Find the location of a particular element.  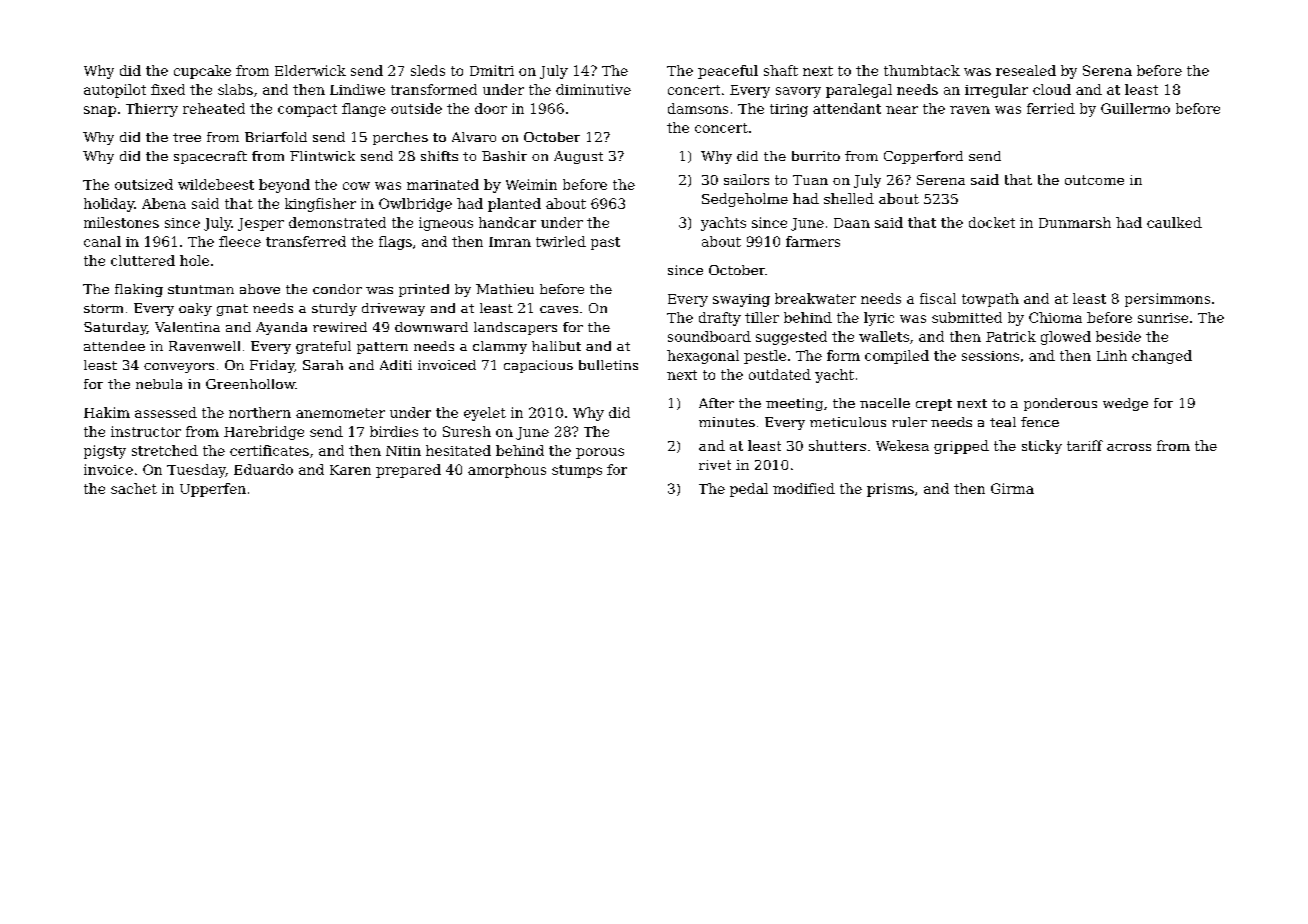

Girma is located at coordinates (1012, 488).
